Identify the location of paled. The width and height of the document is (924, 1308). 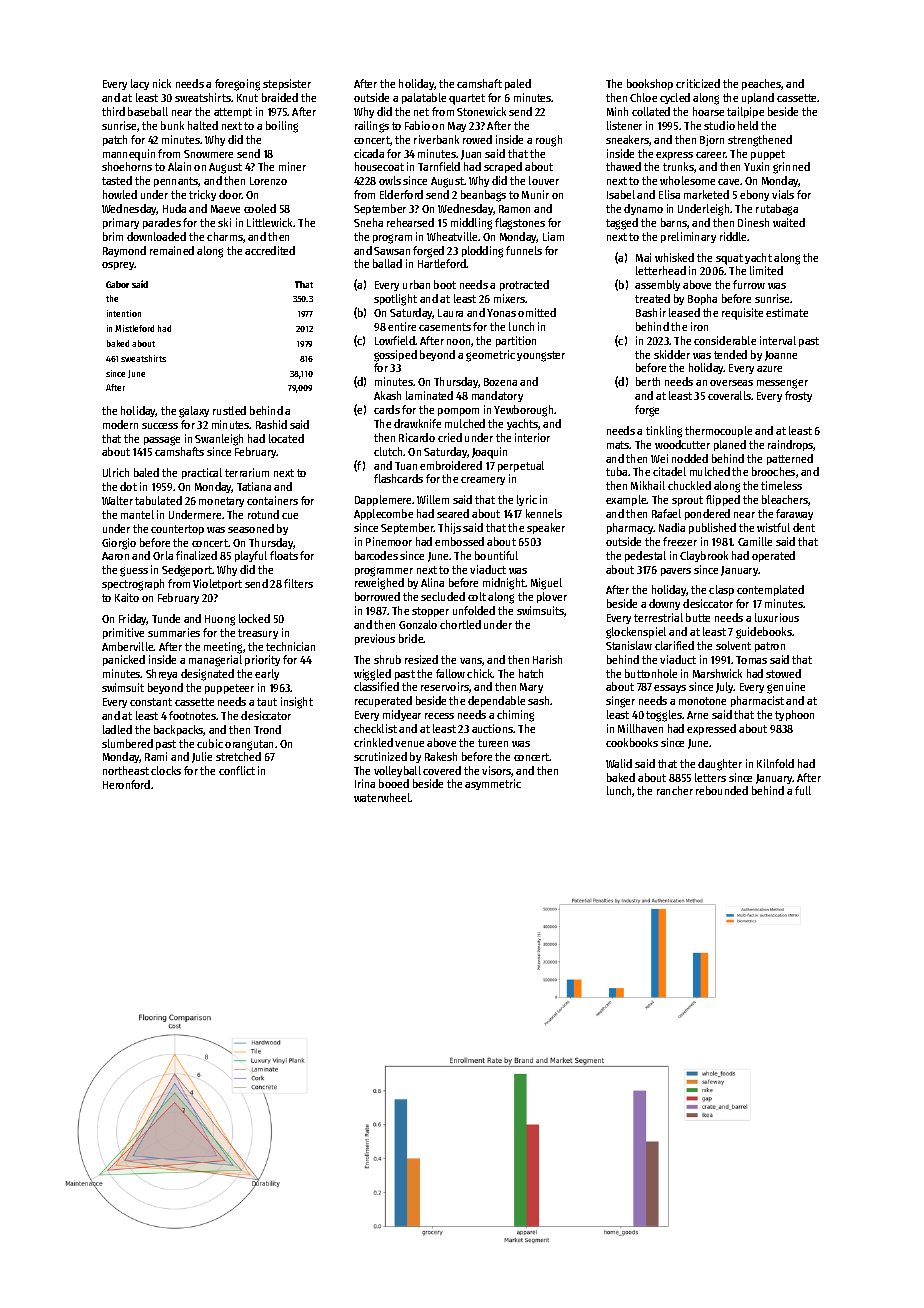
(518, 84).
